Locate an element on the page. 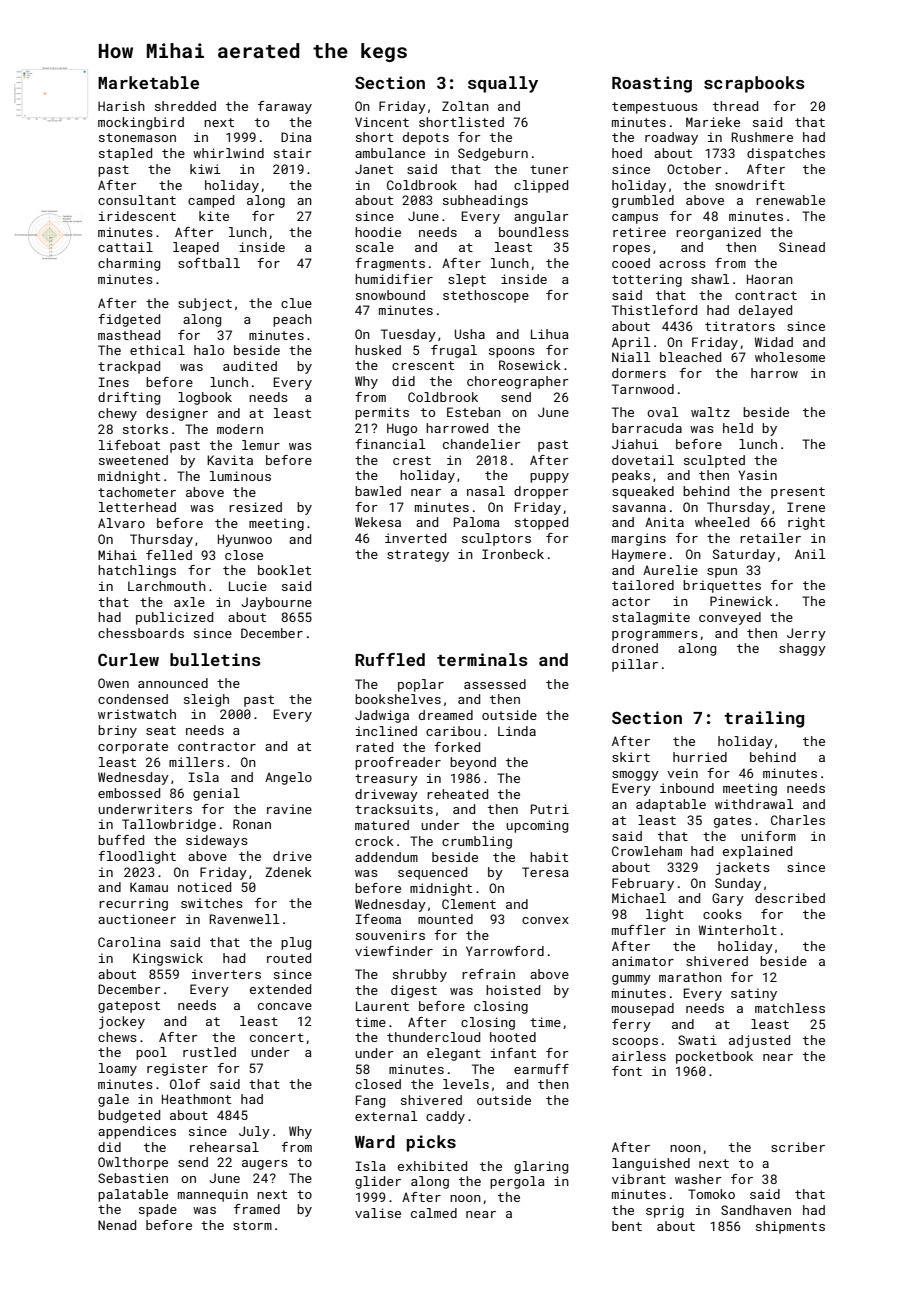 Image resolution: width=924 pixels, height=1308 pixels. bawled is located at coordinates (378, 491).
